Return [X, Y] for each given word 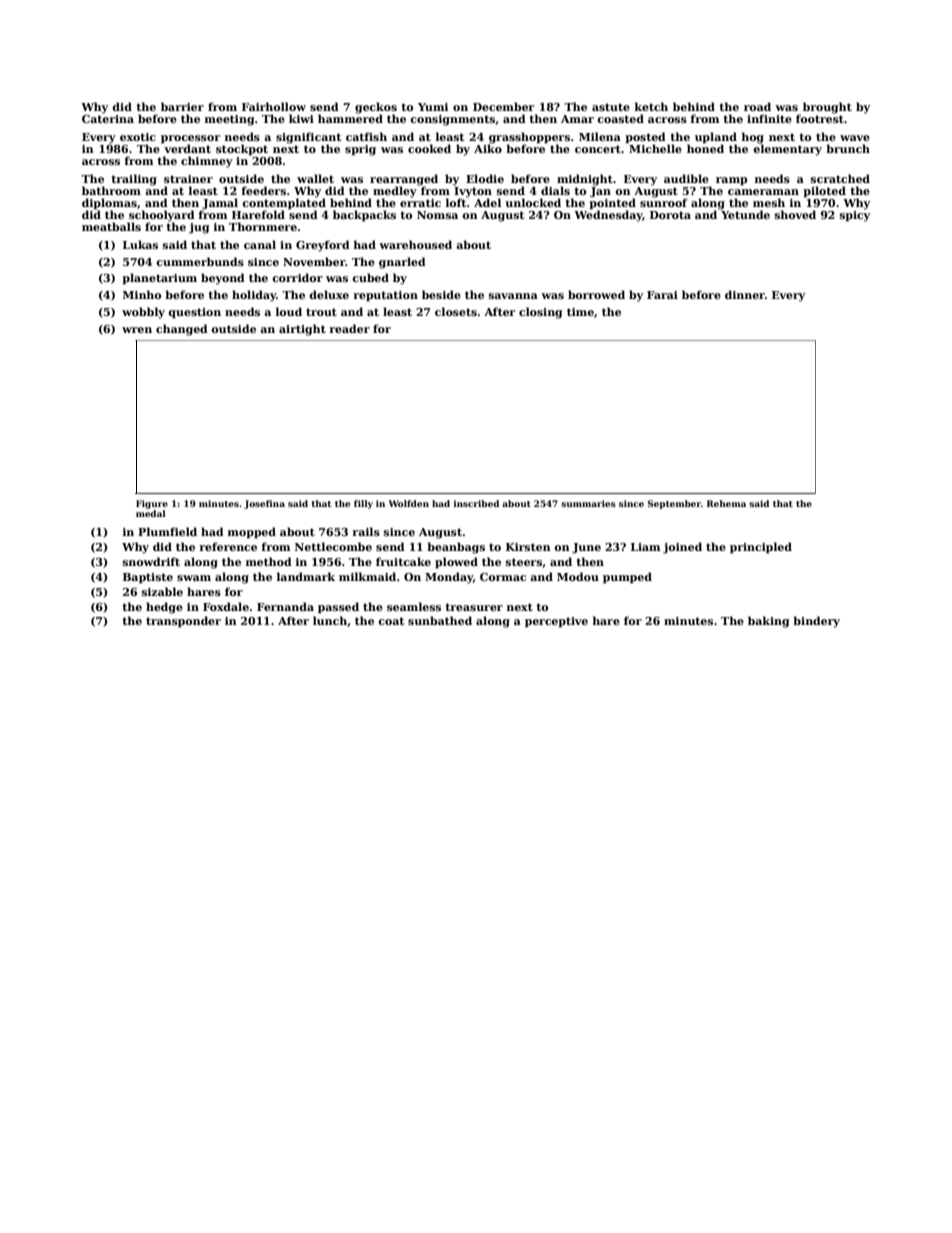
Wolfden [409, 503]
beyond [223, 279]
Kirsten [528, 547]
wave [855, 138]
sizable [162, 591]
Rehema [726, 503]
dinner [745, 294]
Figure [152, 504]
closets [456, 311]
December [503, 106]
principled [761, 548]
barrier [182, 106]
